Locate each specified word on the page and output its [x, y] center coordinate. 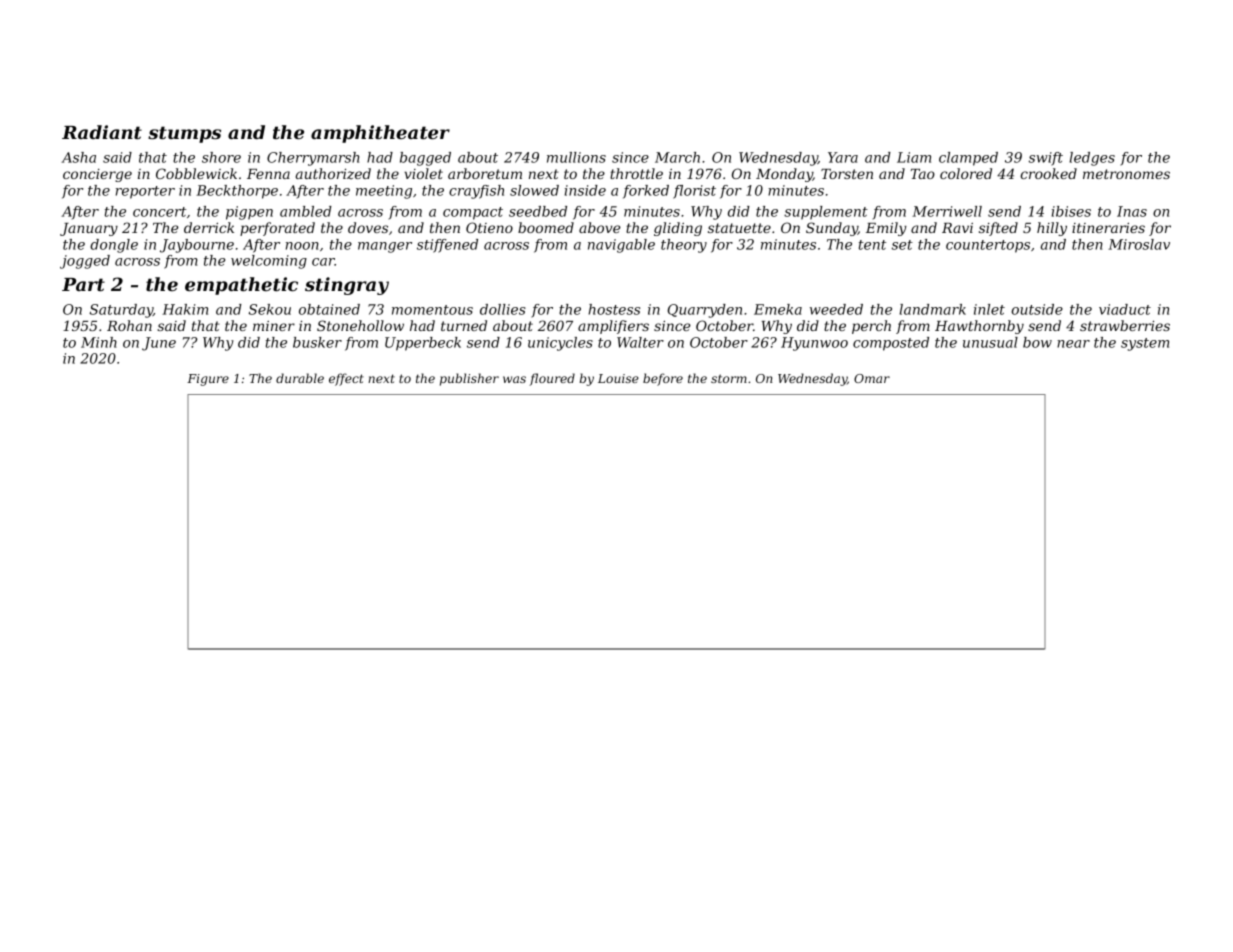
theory [684, 246]
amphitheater [380, 134]
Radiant [102, 132]
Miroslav [1139, 244]
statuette [739, 228]
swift [1046, 159]
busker [317, 342]
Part [83, 284]
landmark [933, 309]
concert [159, 212]
